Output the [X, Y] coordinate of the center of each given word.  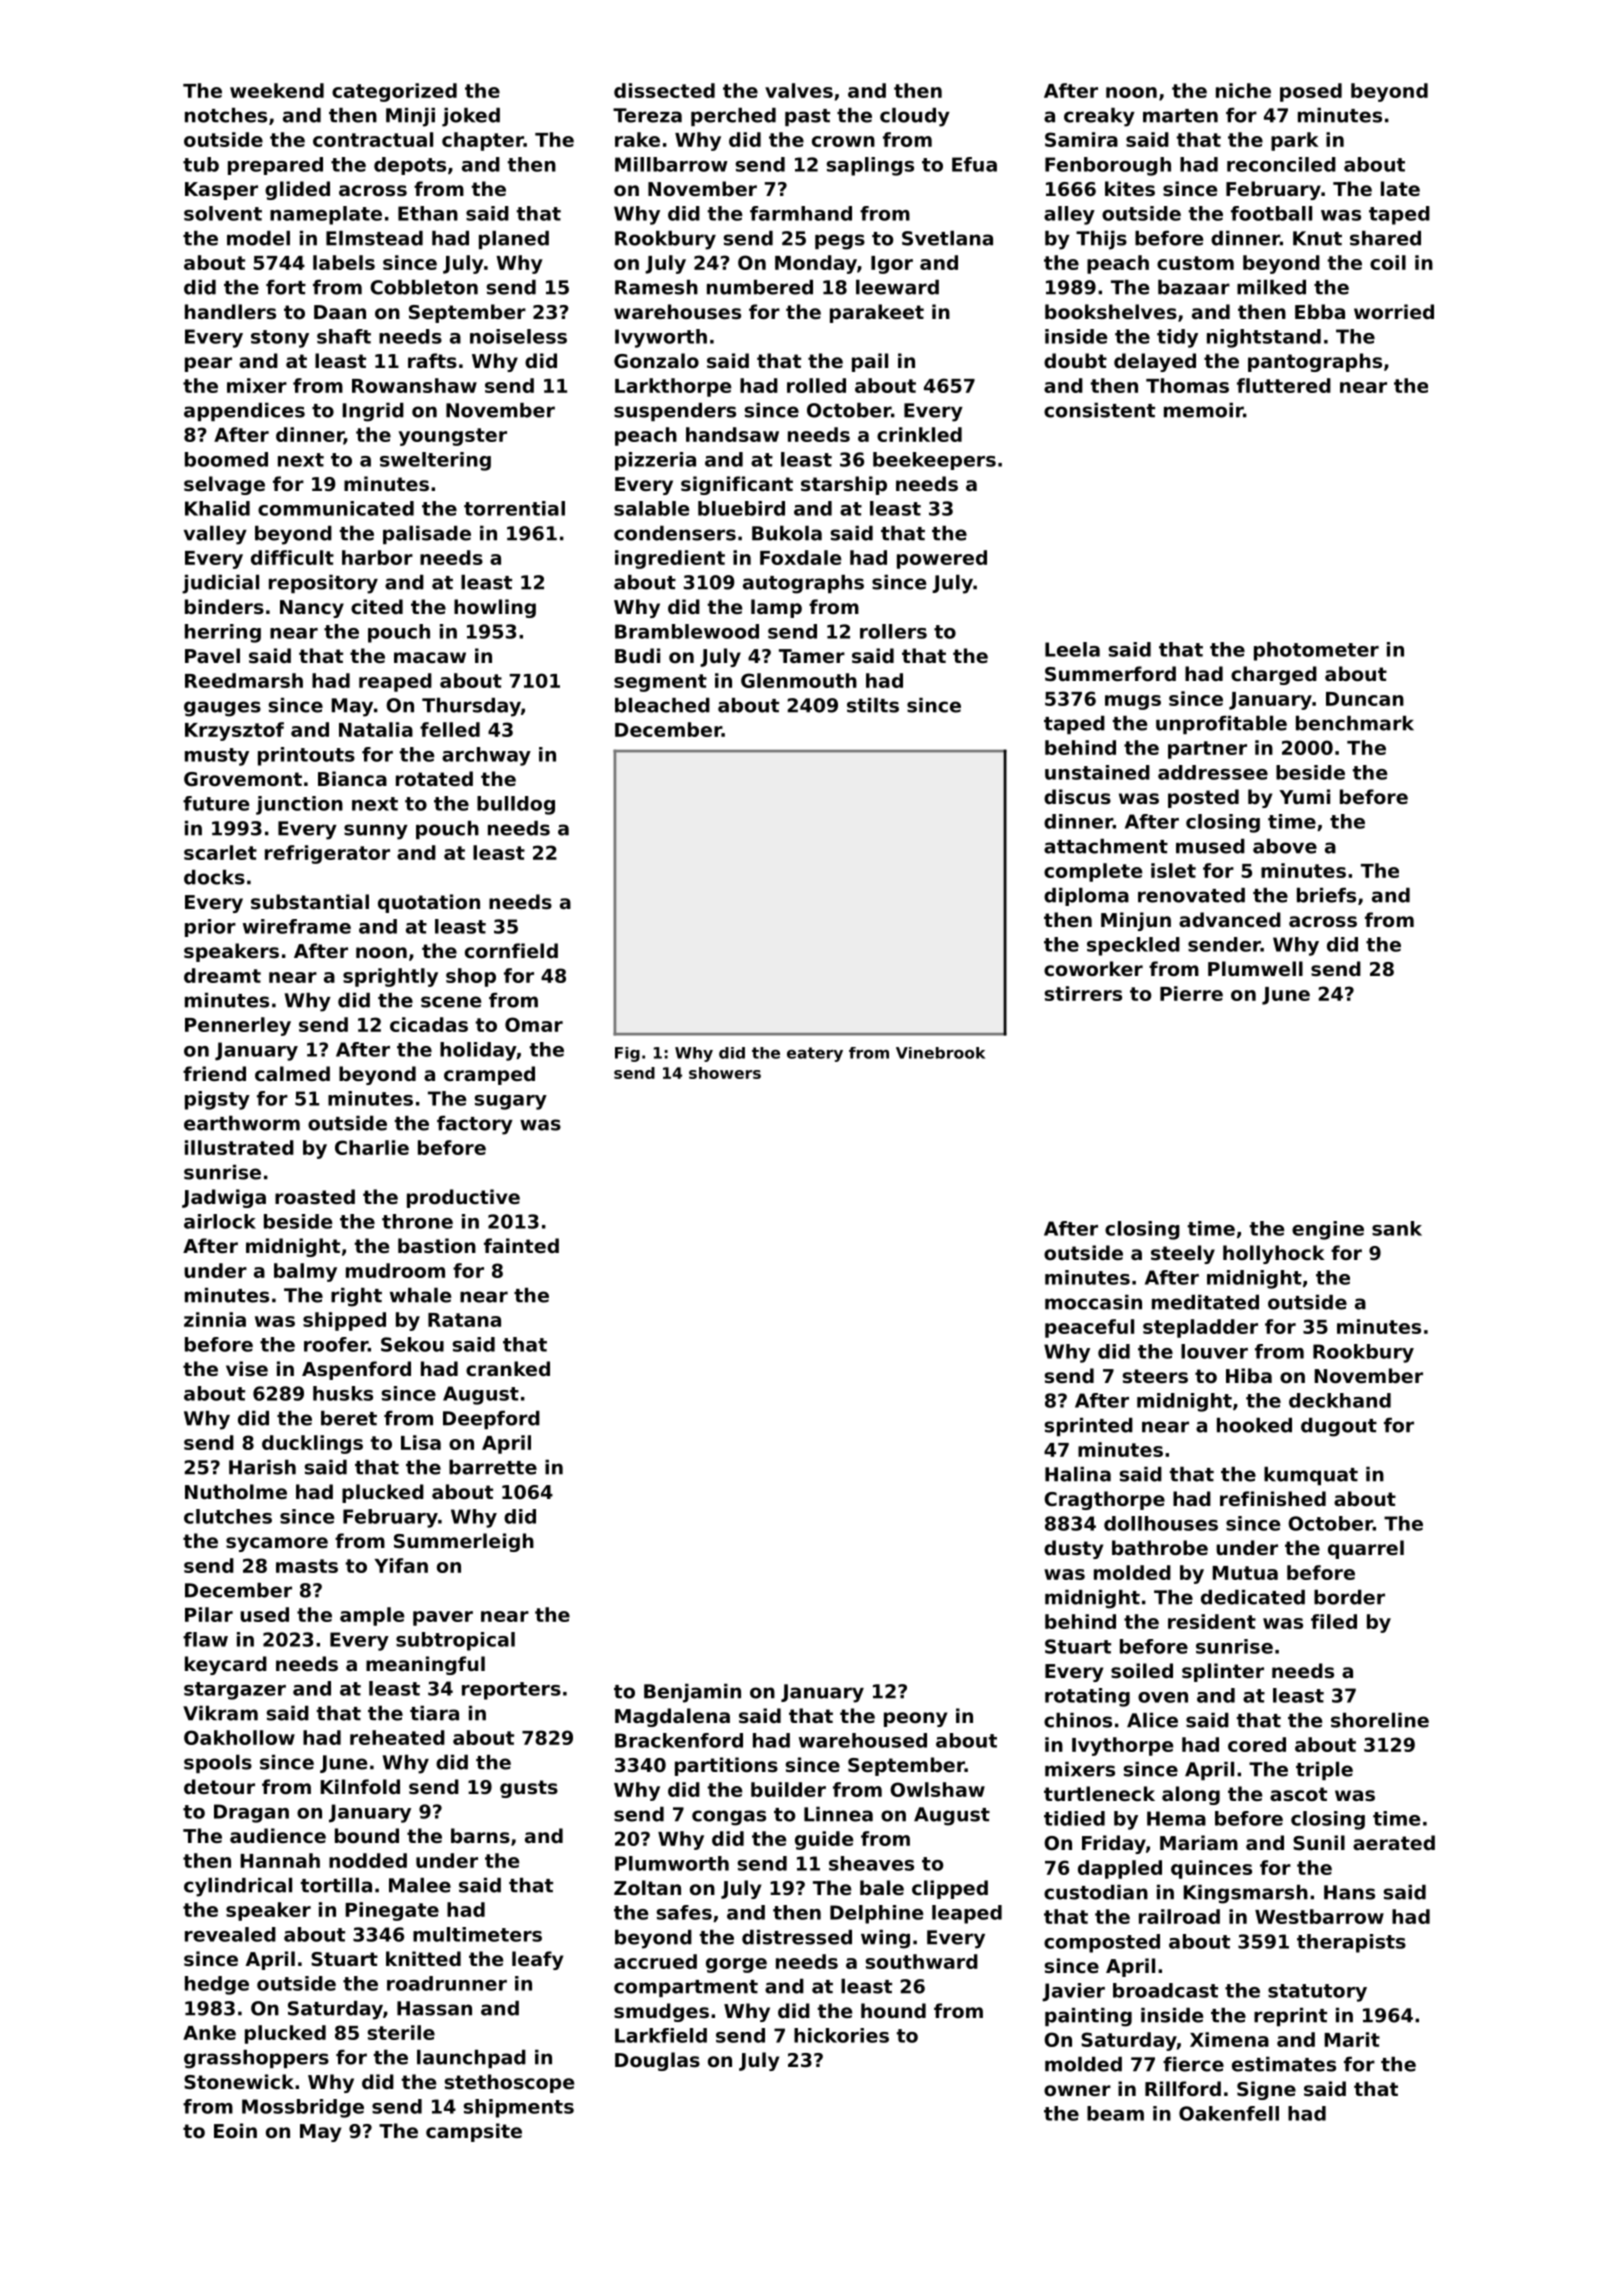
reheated [397, 1737]
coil [1388, 262]
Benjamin [692, 1693]
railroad [1179, 1916]
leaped [967, 1914]
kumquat [1311, 1476]
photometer [1316, 651]
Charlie [372, 1147]
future [216, 803]
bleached [662, 705]
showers [725, 1073]
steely [1183, 1254]
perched [733, 117]
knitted [423, 1958]
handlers [230, 312]
